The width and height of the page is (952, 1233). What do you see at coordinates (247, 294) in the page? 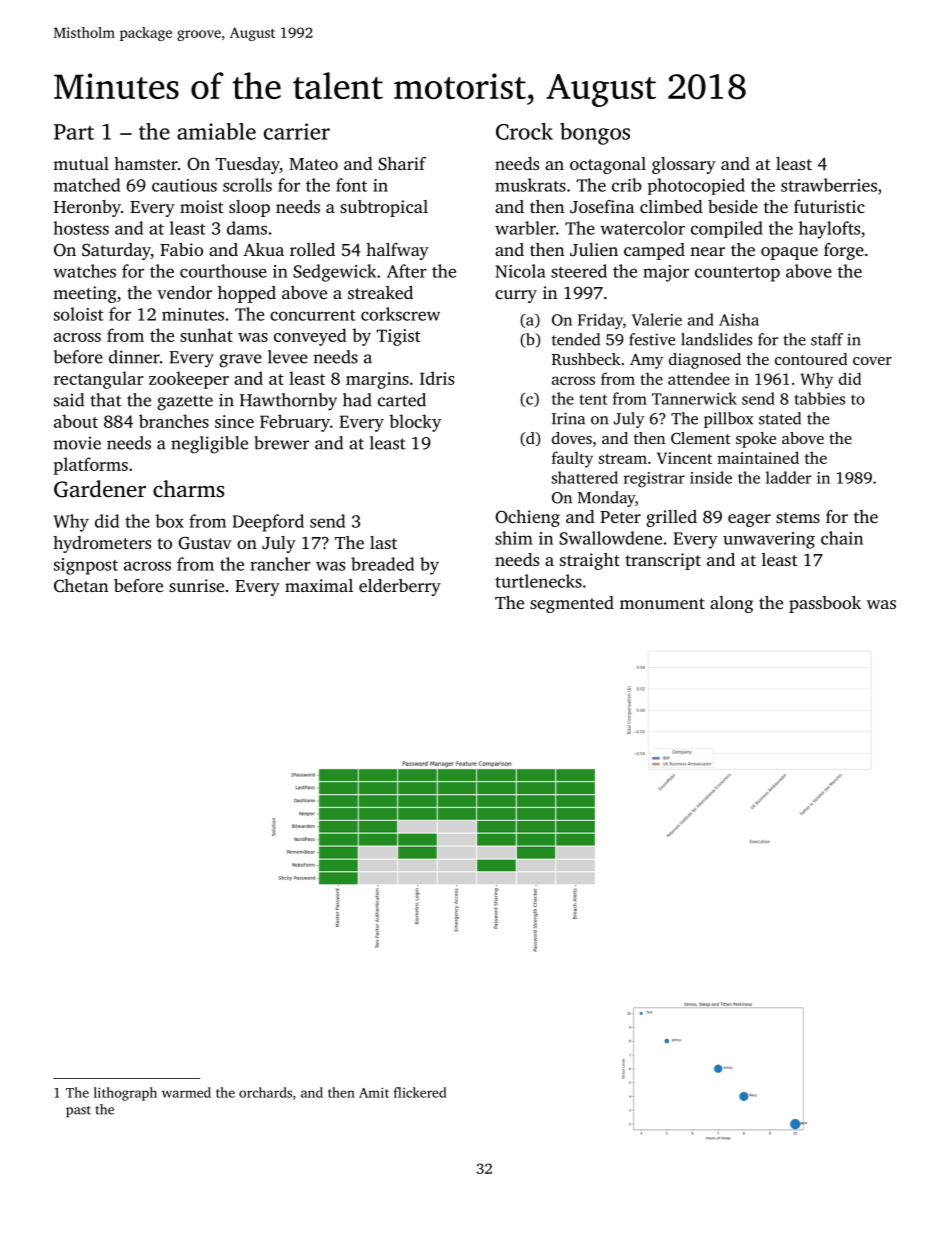
I see `hopped` at bounding box center [247, 294].
